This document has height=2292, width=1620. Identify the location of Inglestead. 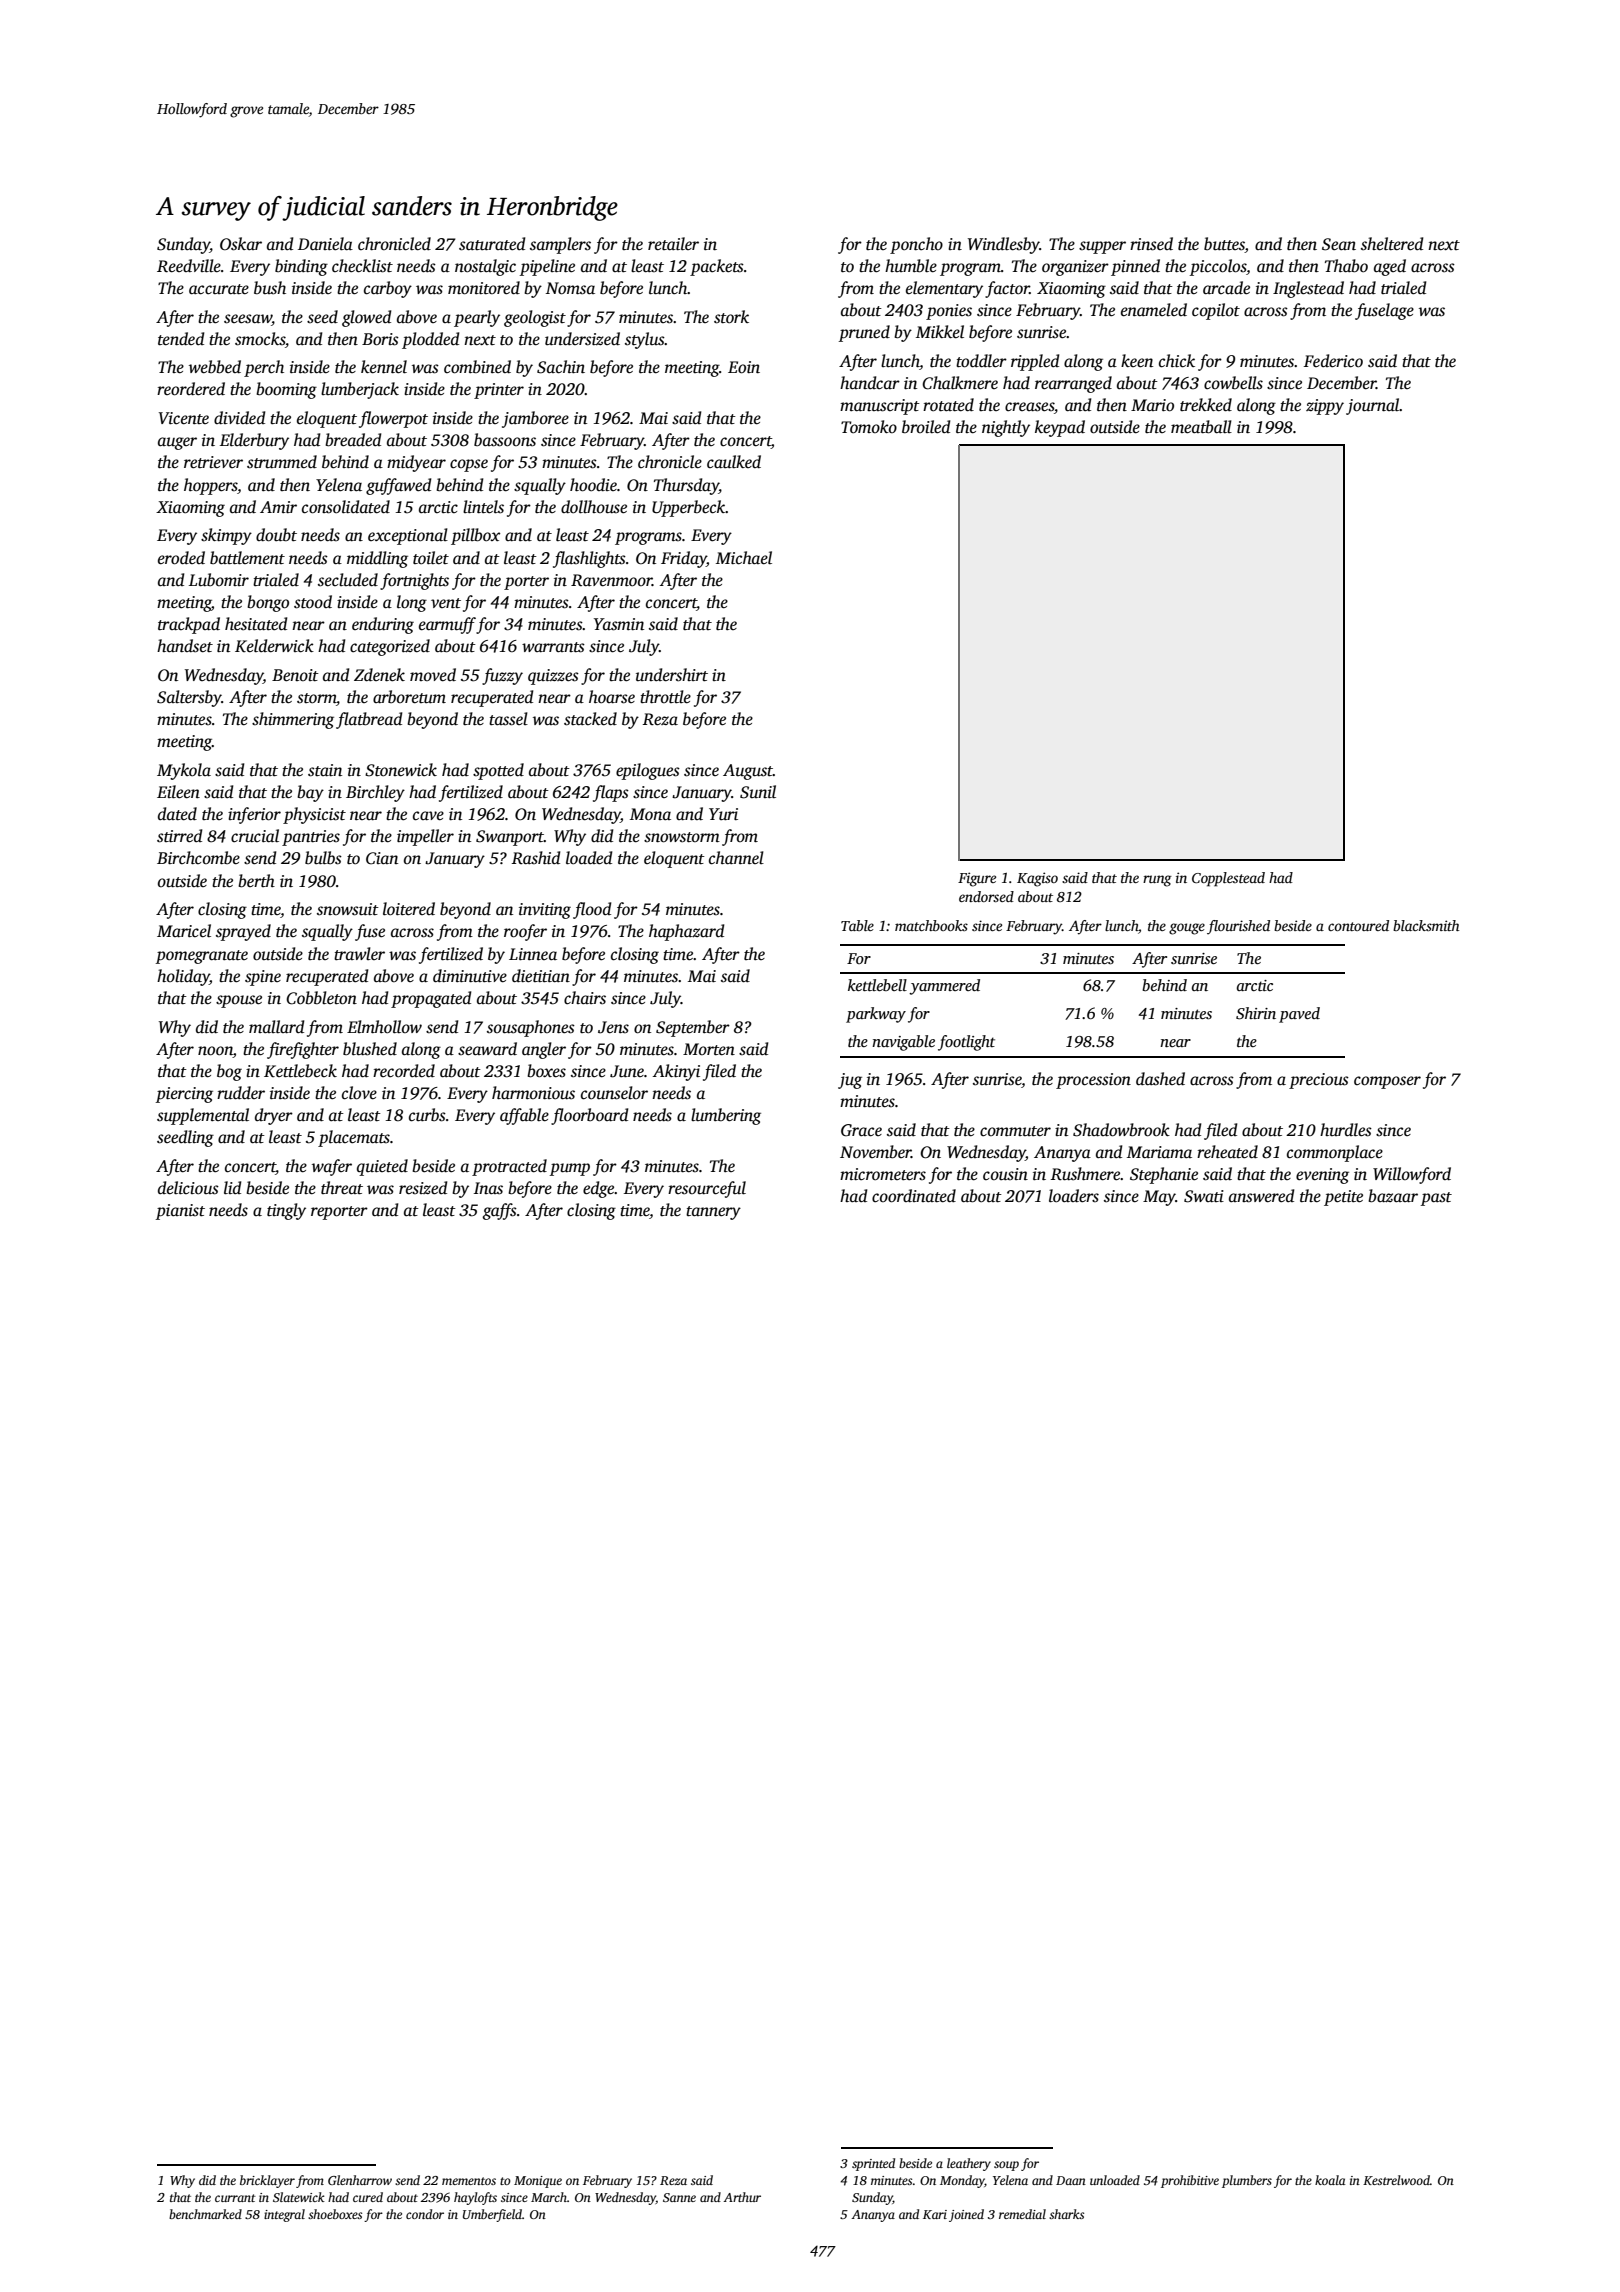
(1308, 289).
